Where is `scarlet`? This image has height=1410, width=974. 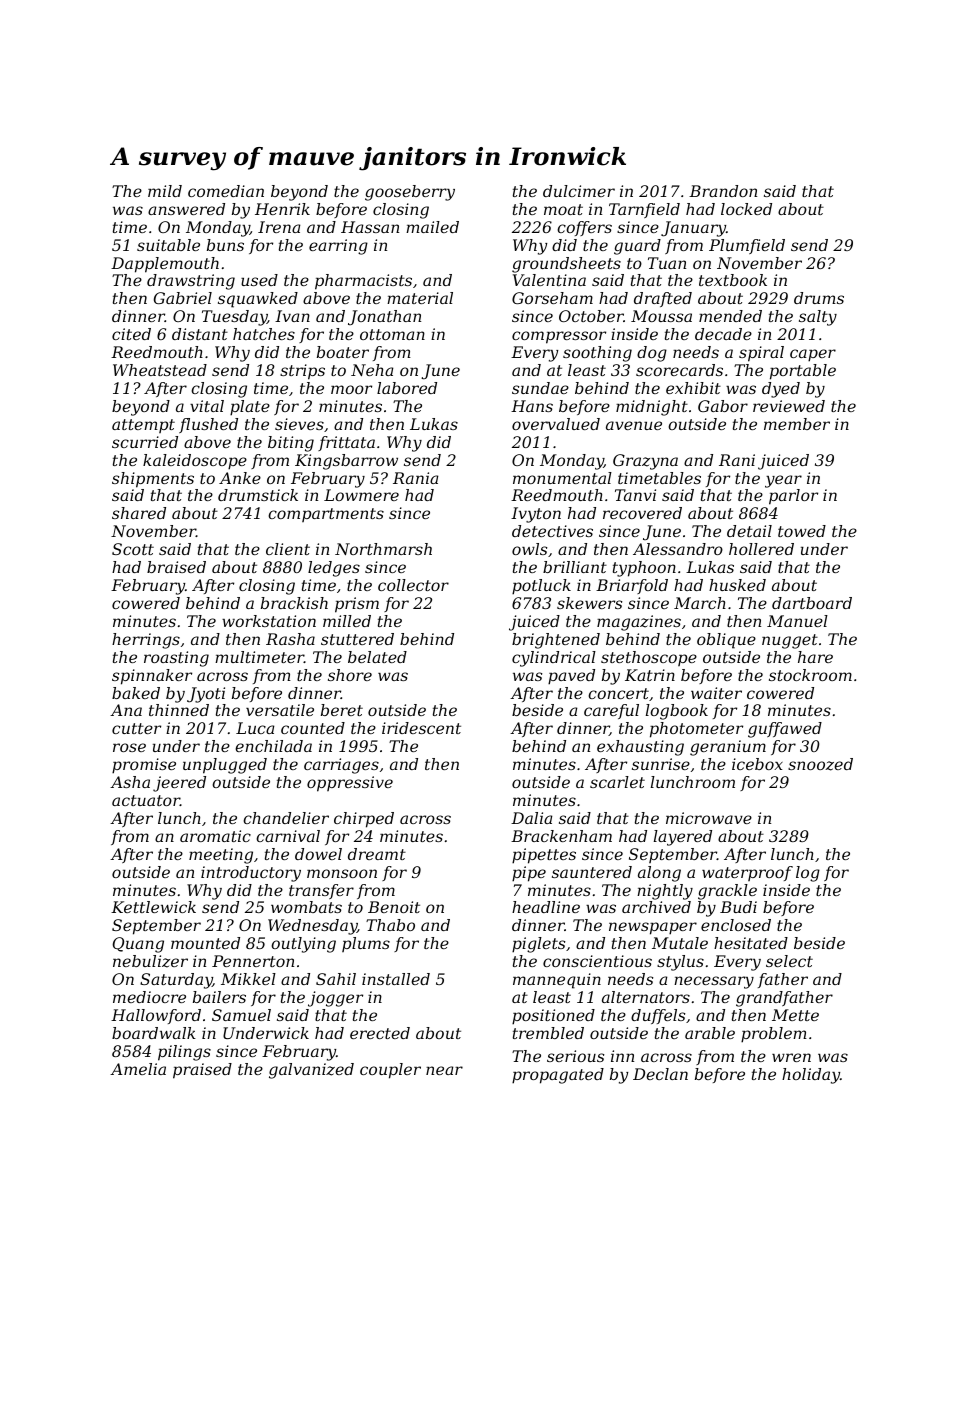 scarlet is located at coordinates (617, 782).
